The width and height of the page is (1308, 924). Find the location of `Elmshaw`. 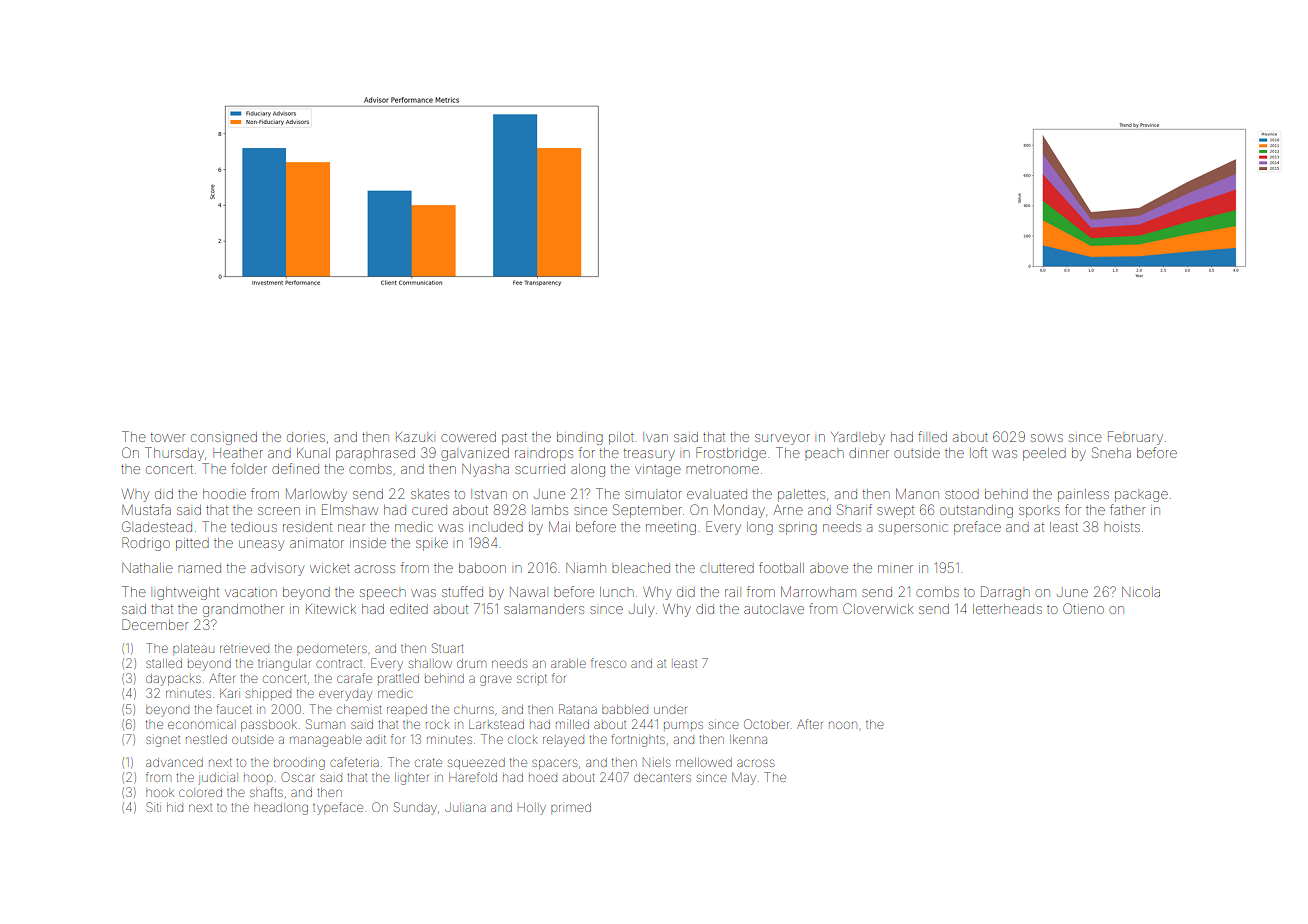

Elmshaw is located at coordinates (350, 509).
